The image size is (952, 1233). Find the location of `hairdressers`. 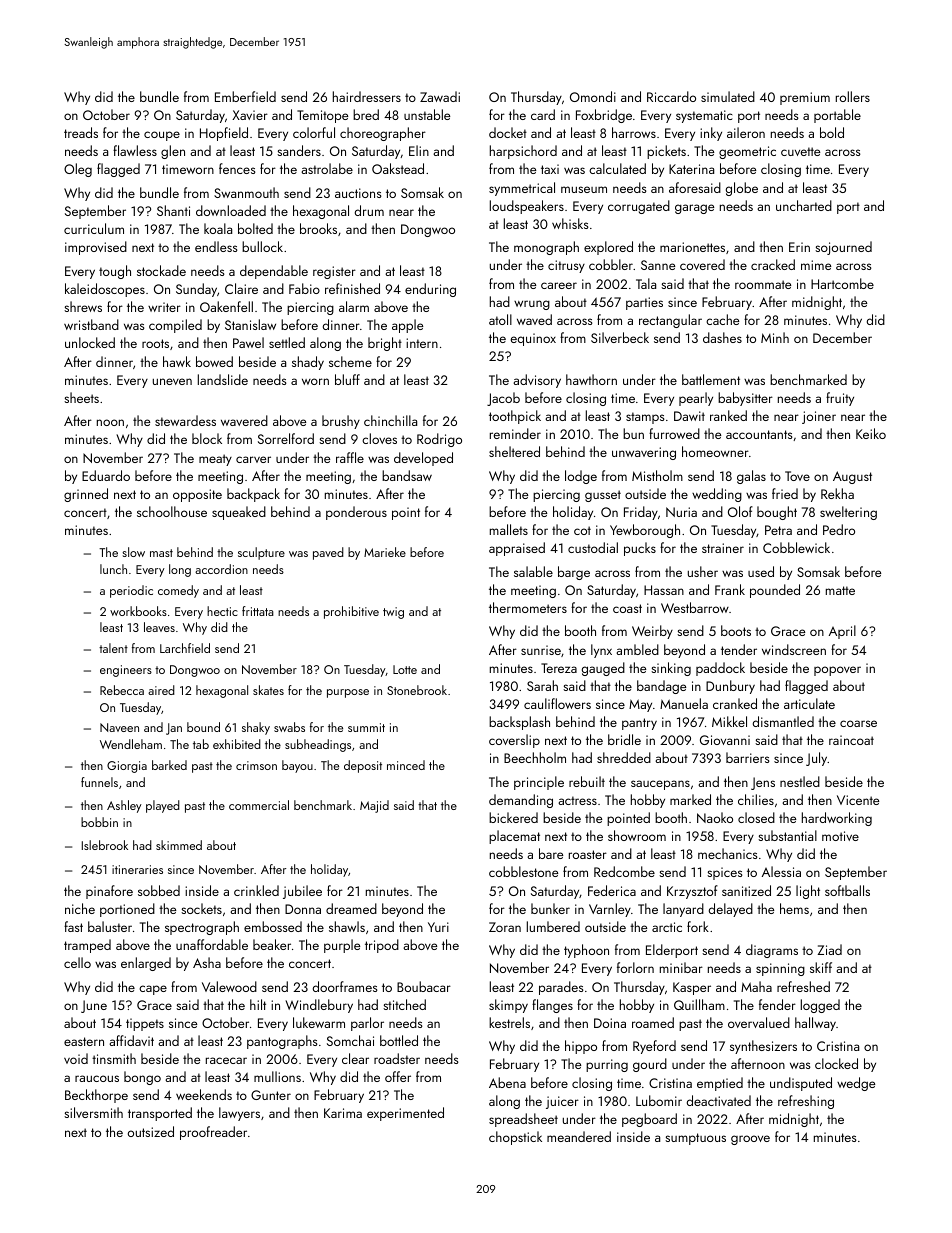

hairdressers is located at coordinates (367, 96).
